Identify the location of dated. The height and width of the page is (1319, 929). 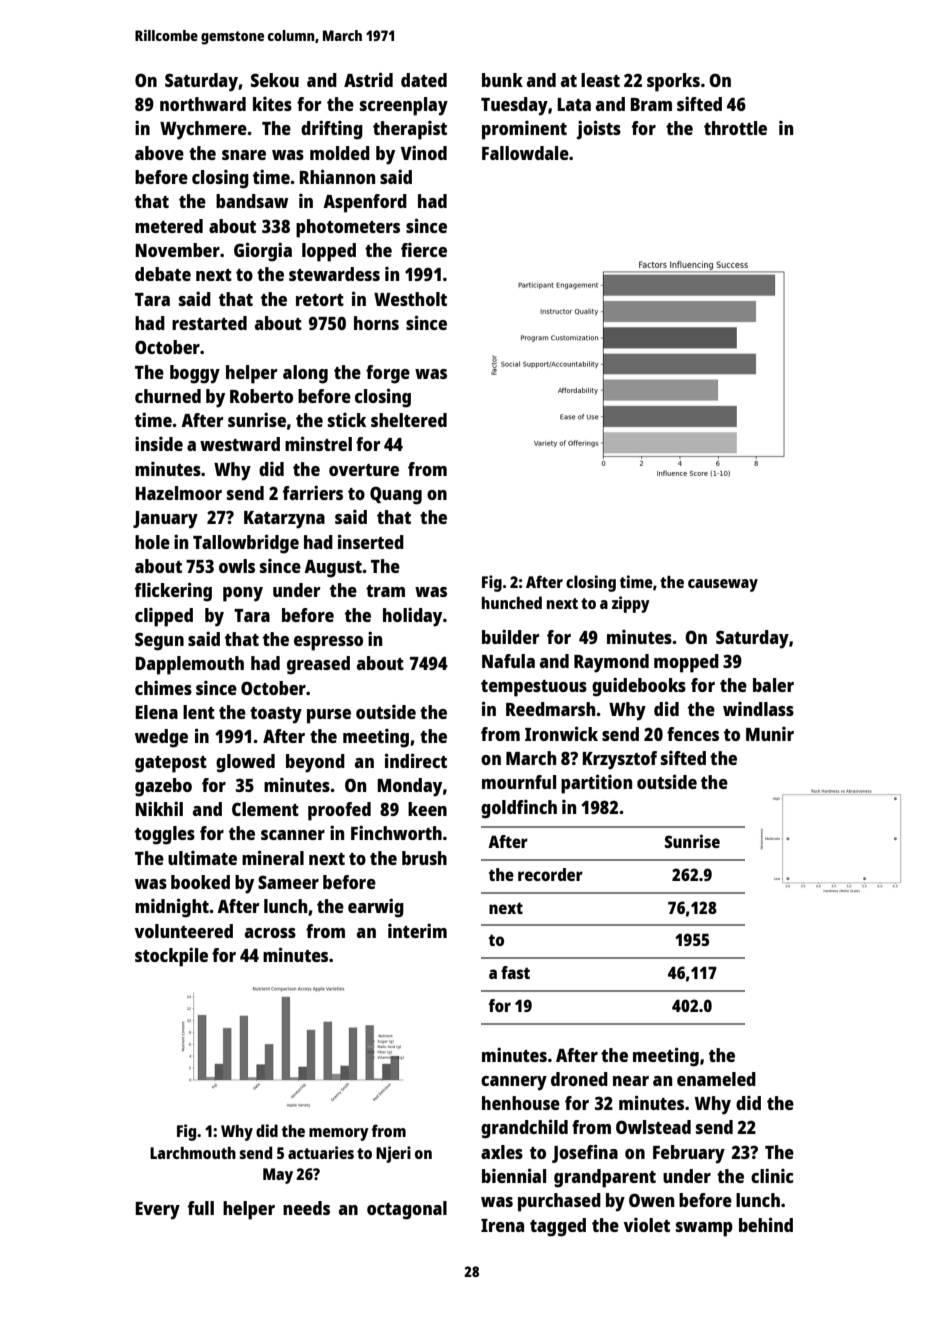
(424, 80).
